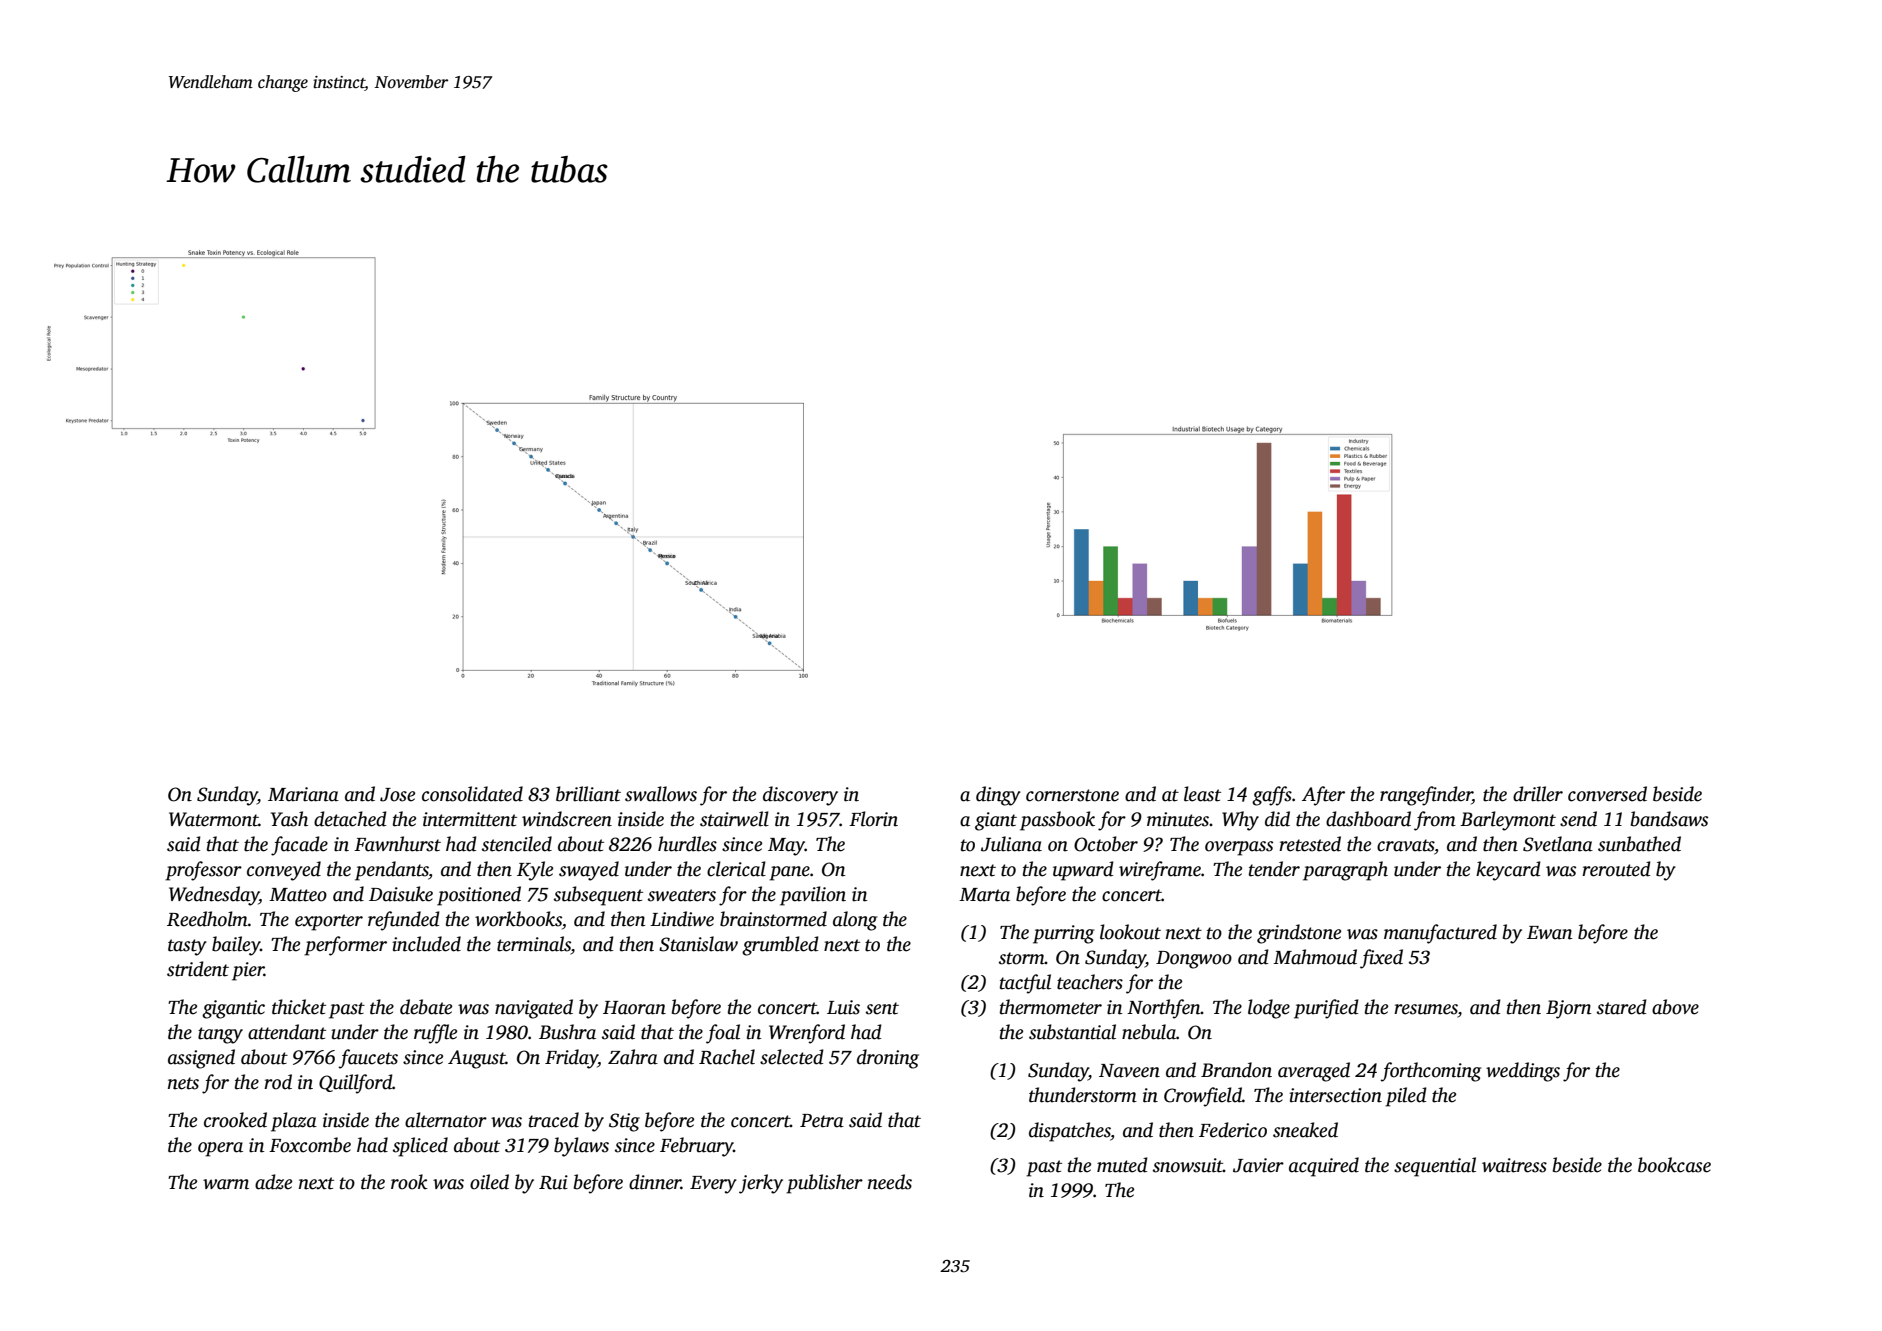 This image has width=1882, height=1331. Describe the element at coordinates (1538, 794) in the image. I see `driller` at that location.
